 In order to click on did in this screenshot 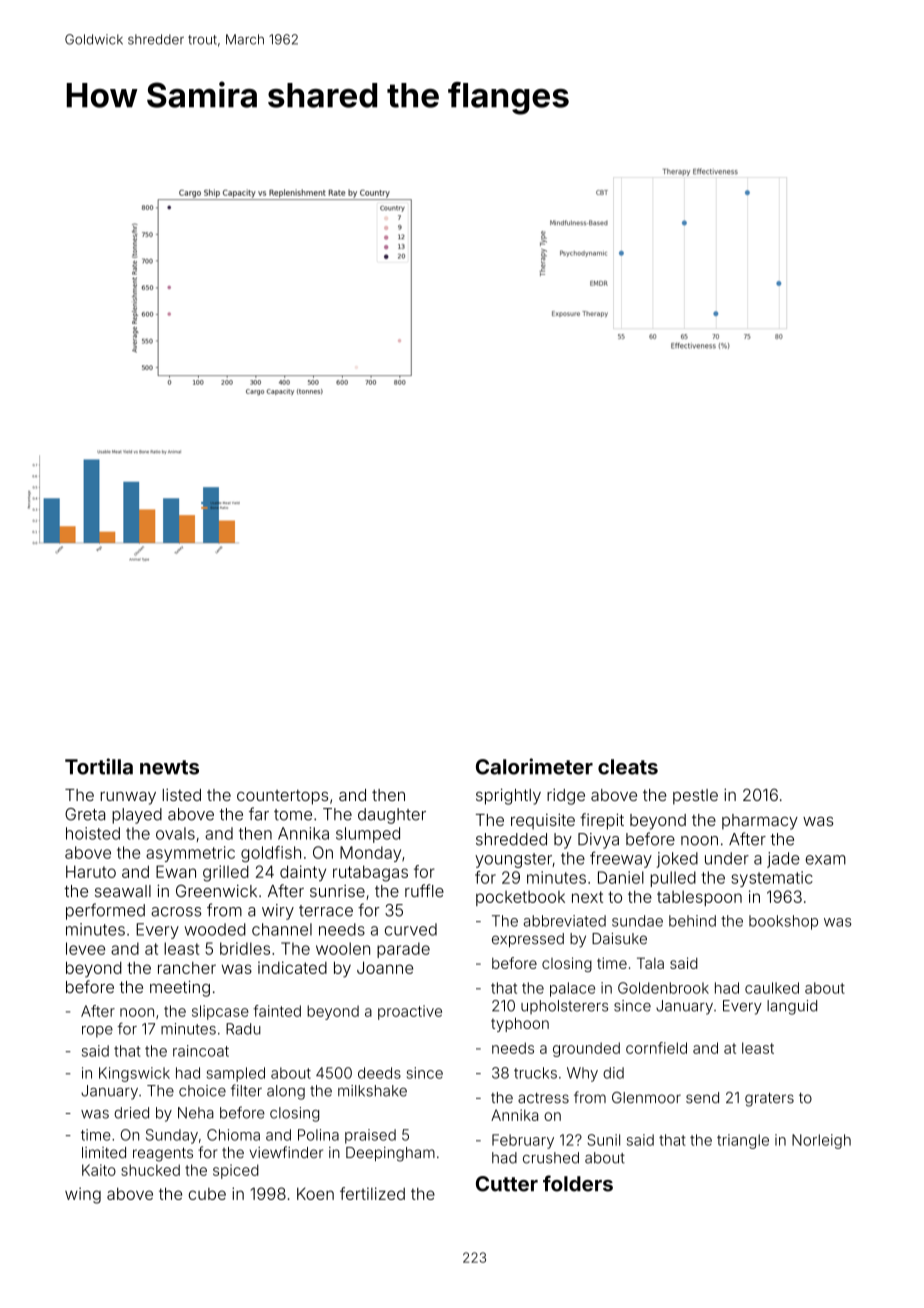, I will do `click(613, 1073)`.
